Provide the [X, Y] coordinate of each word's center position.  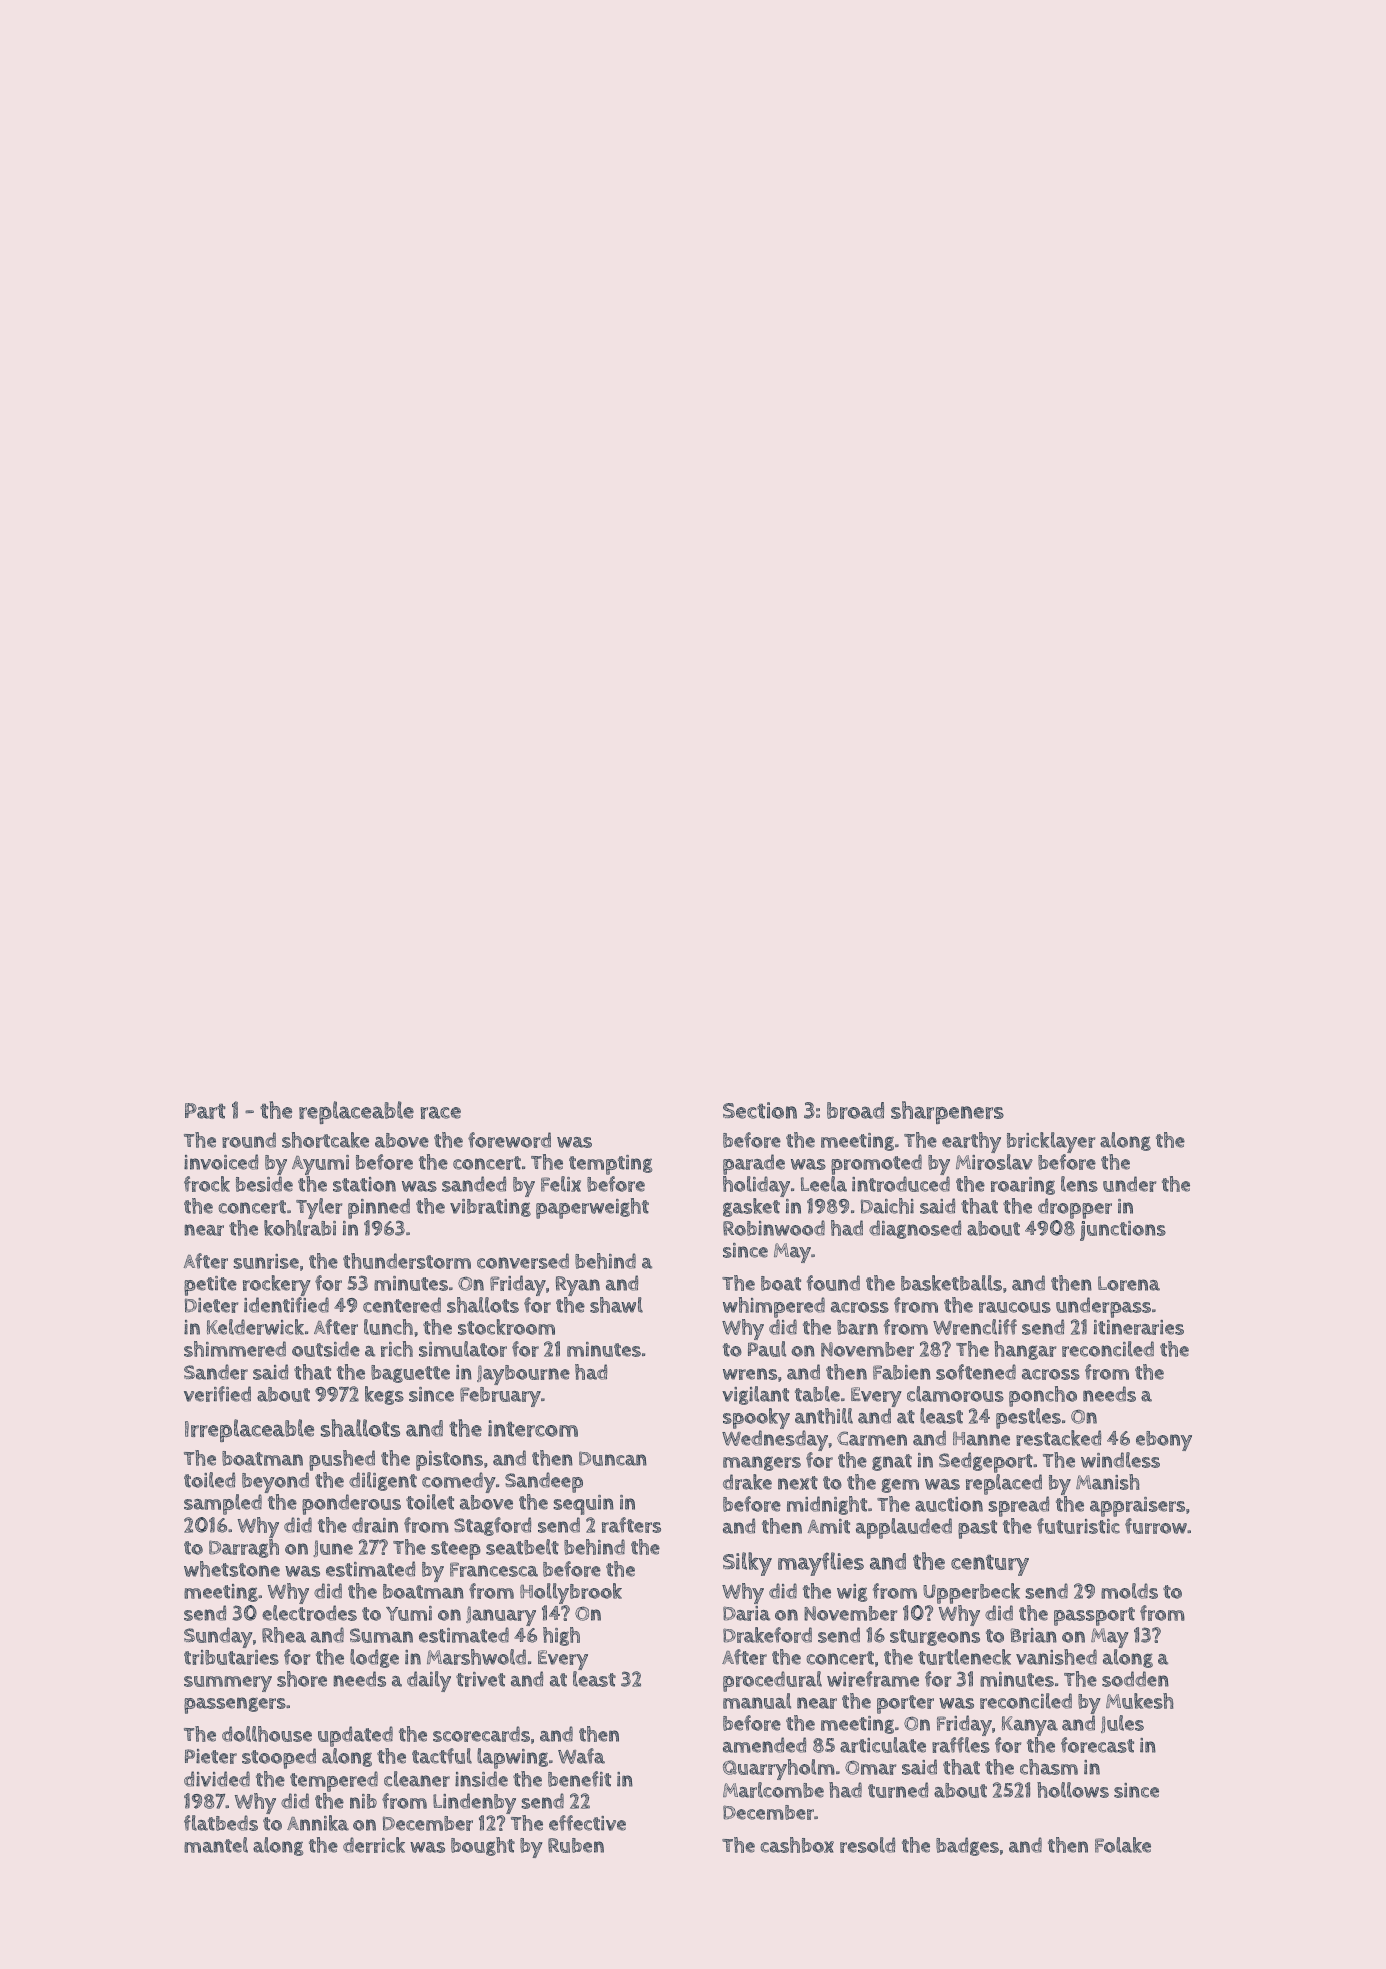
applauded [904, 1528]
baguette [410, 1374]
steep [456, 1550]
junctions [1123, 1231]
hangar [1025, 1350]
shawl [616, 1305]
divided [217, 1779]
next [798, 1483]
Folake [1123, 1845]
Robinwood [774, 1228]
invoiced [221, 1162]
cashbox [797, 1845]
